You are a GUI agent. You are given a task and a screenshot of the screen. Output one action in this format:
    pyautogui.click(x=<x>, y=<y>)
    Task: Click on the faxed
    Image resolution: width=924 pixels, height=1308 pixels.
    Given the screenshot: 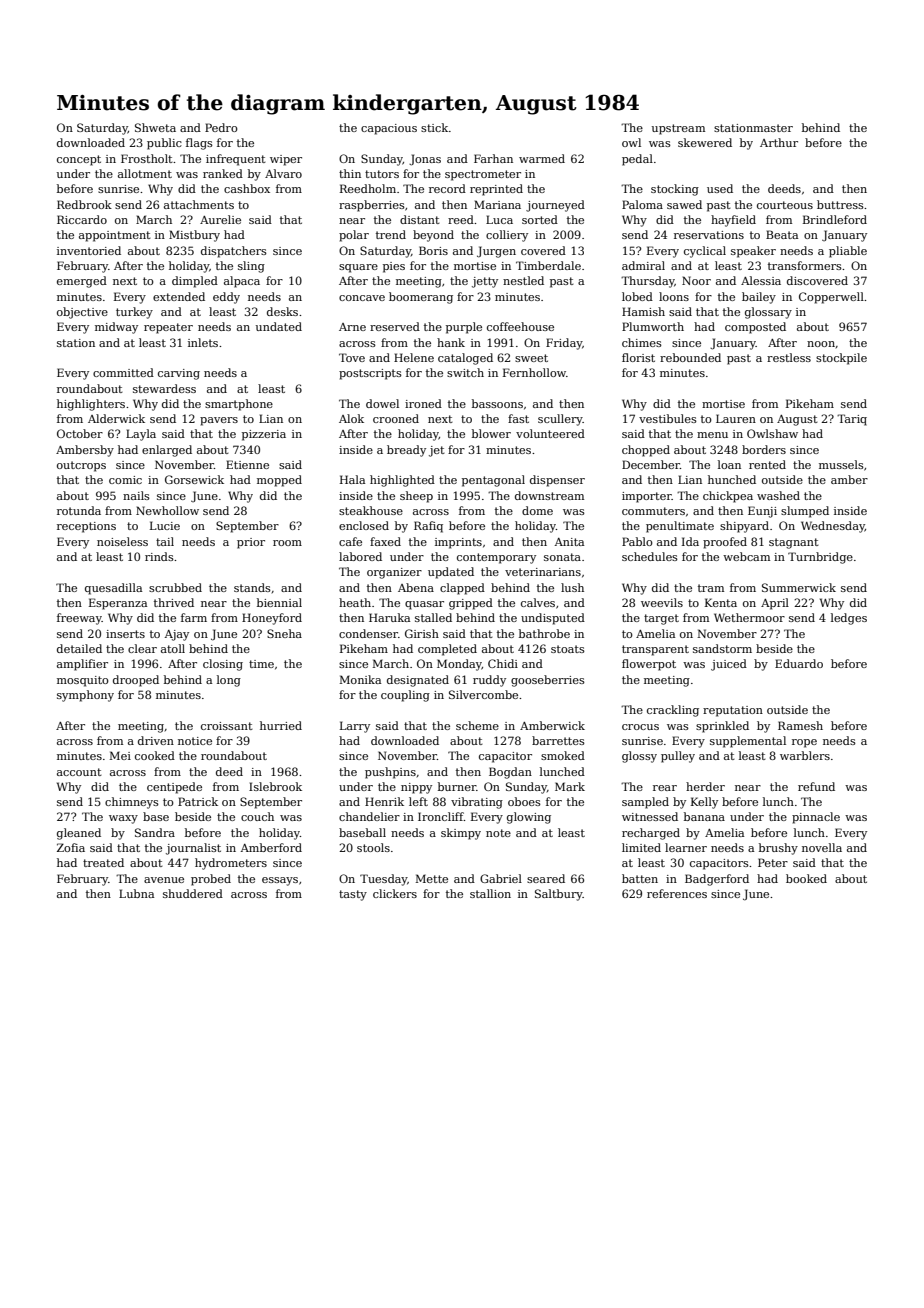 What is the action you would take?
    pyautogui.click(x=385, y=541)
